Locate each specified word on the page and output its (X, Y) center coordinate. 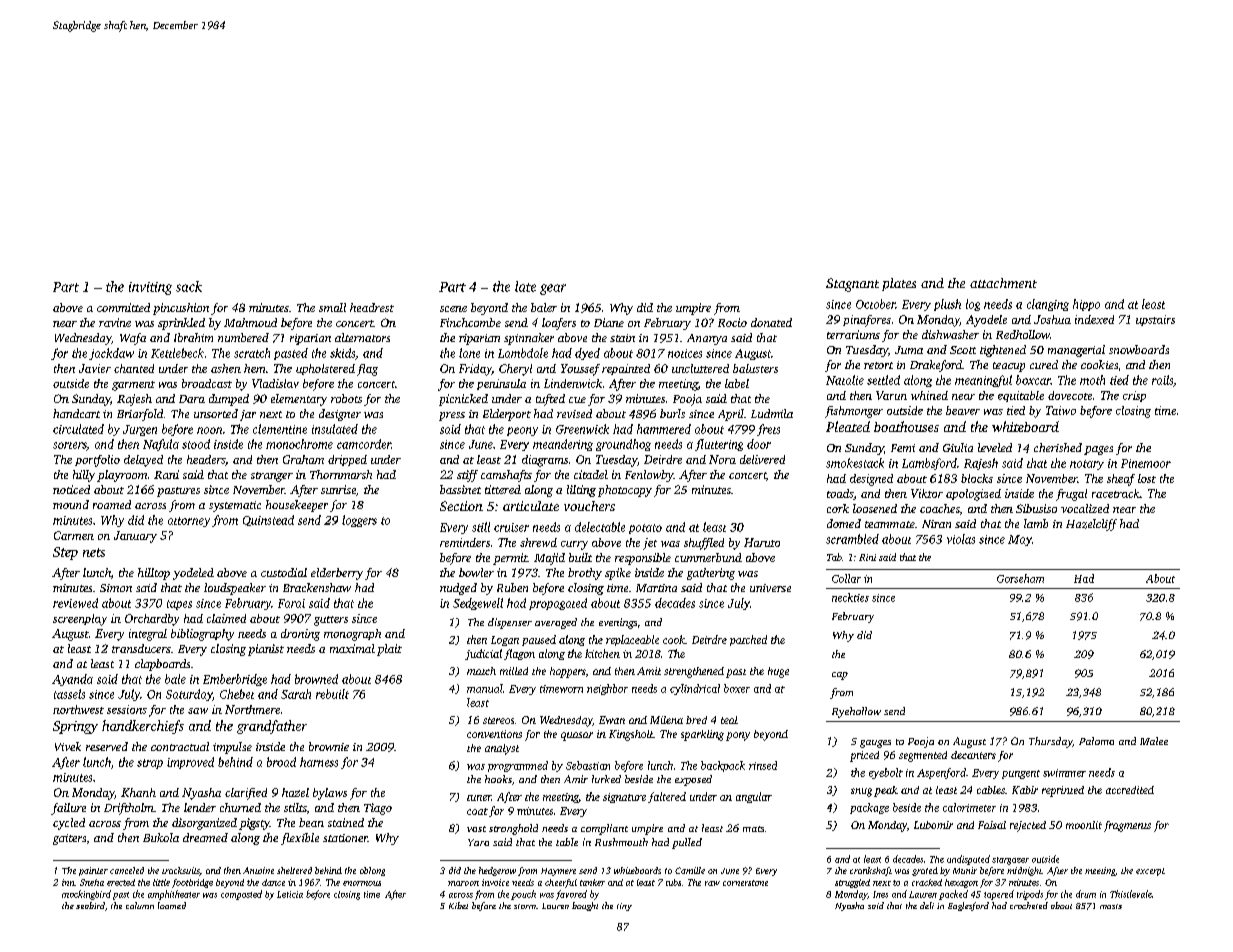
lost (1147, 478)
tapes (179, 605)
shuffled (704, 544)
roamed (112, 504)
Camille (690, 870)
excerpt (1150, 872)
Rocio (732, 322)
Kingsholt (631, 735)
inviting (150, 288)
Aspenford (941, 773)
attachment (1003, 283)
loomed (172, 905)
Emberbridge (235, 680)
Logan (505, 641)
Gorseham (1020, 578)
